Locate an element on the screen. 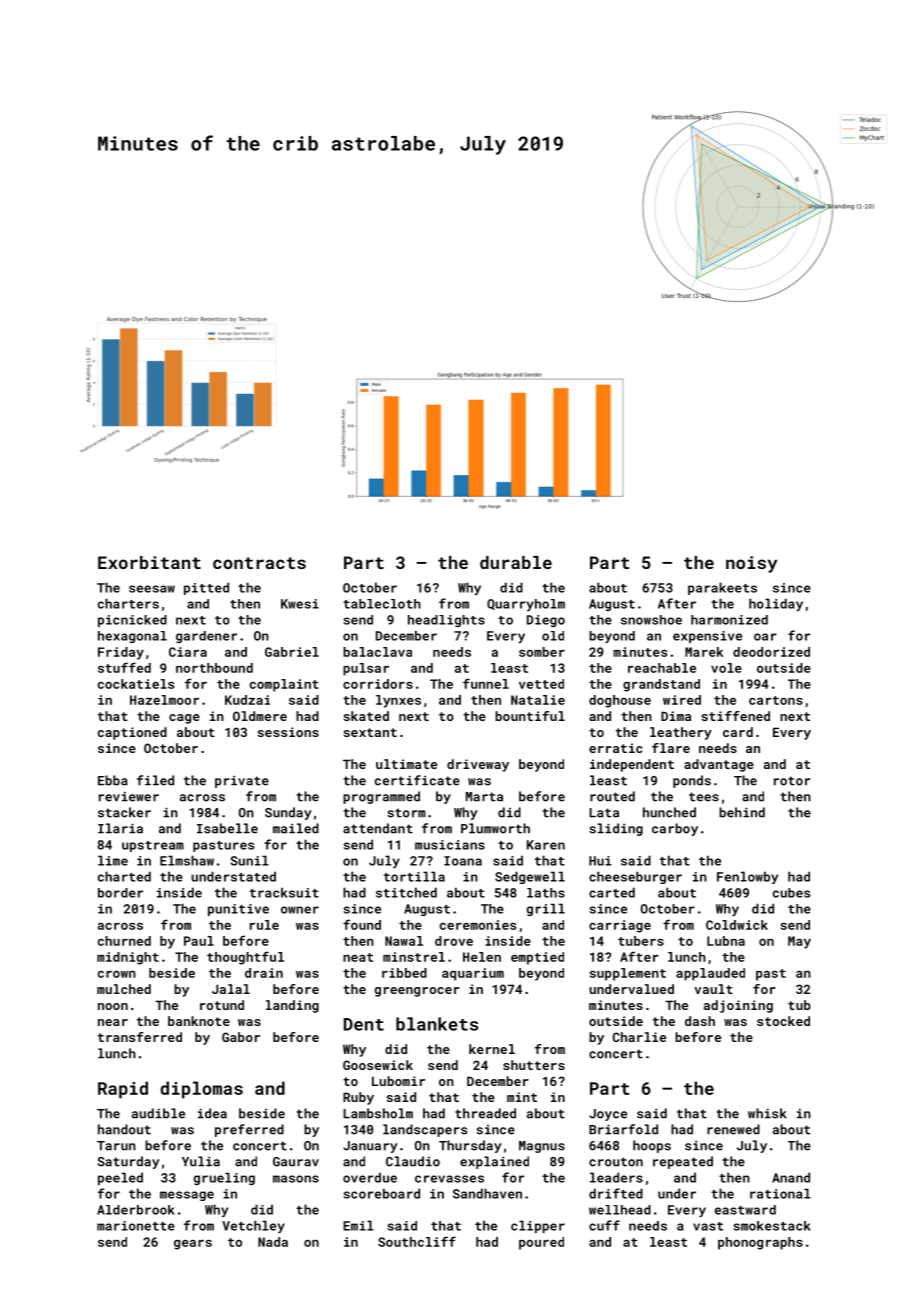  punitive is located at coordinates (238, 910).
